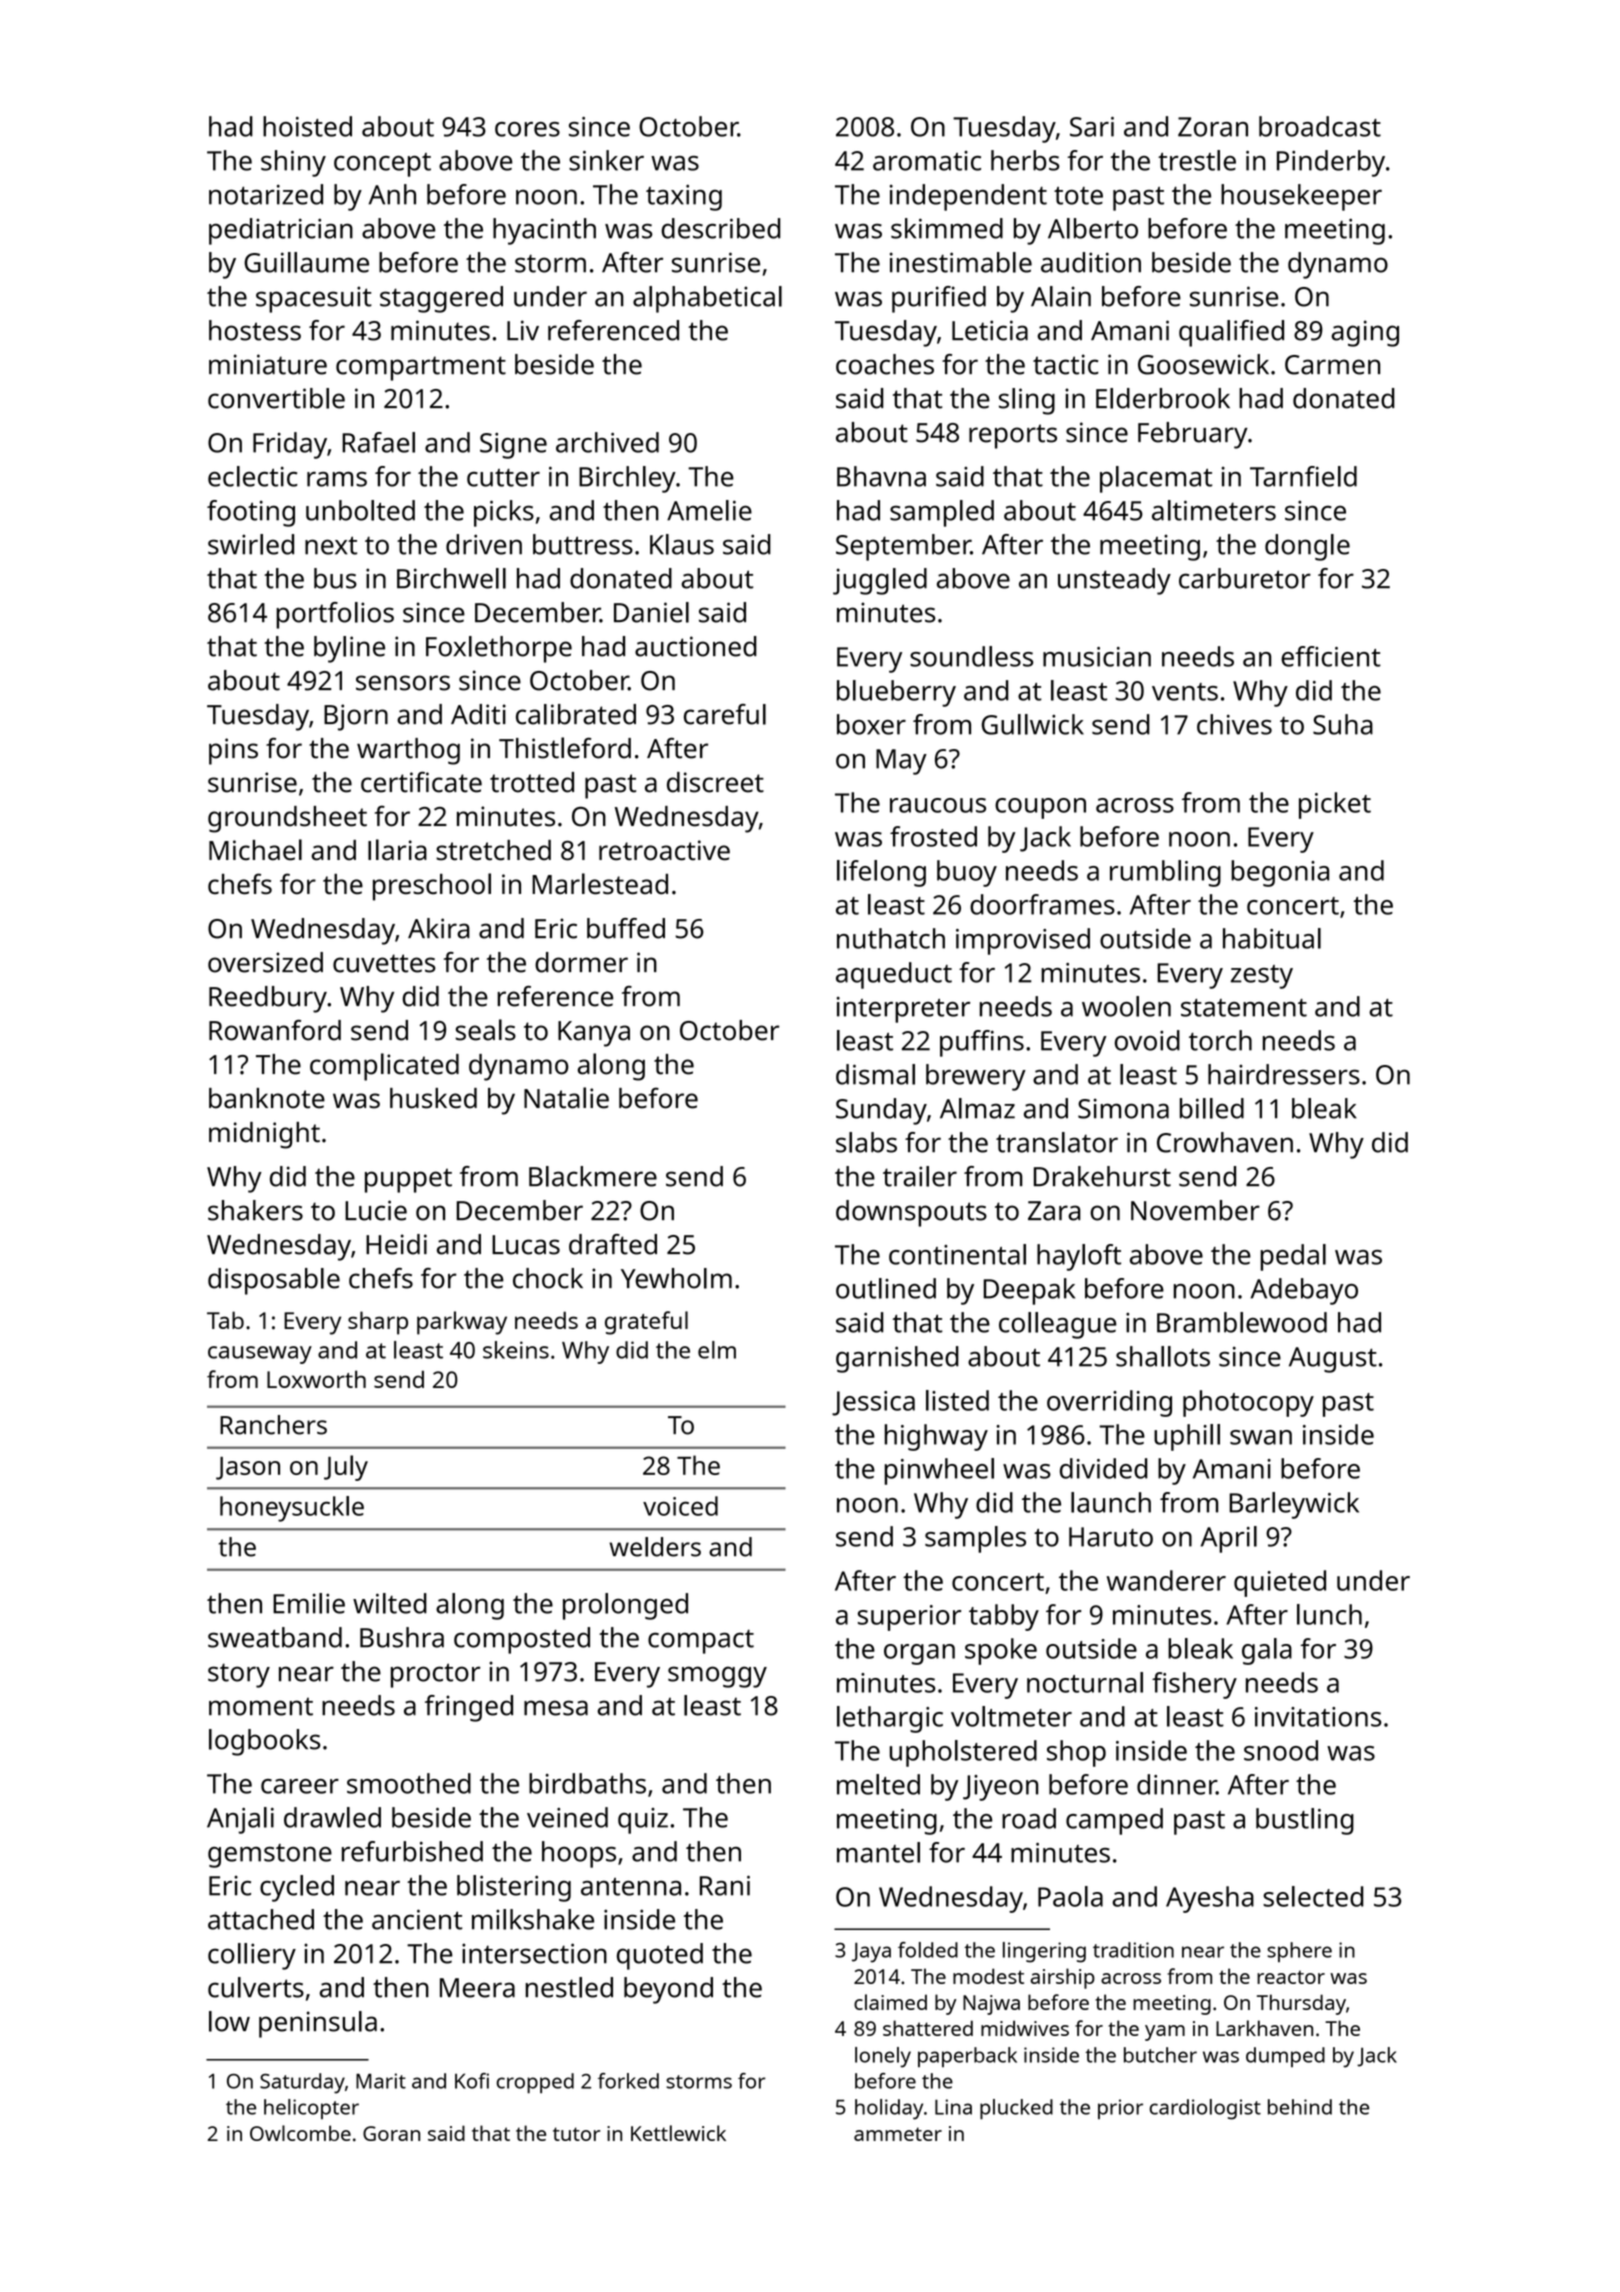  Describe the element at coordinates (1079, 1257) in the screenshot. I see `hayloft` at that location.
